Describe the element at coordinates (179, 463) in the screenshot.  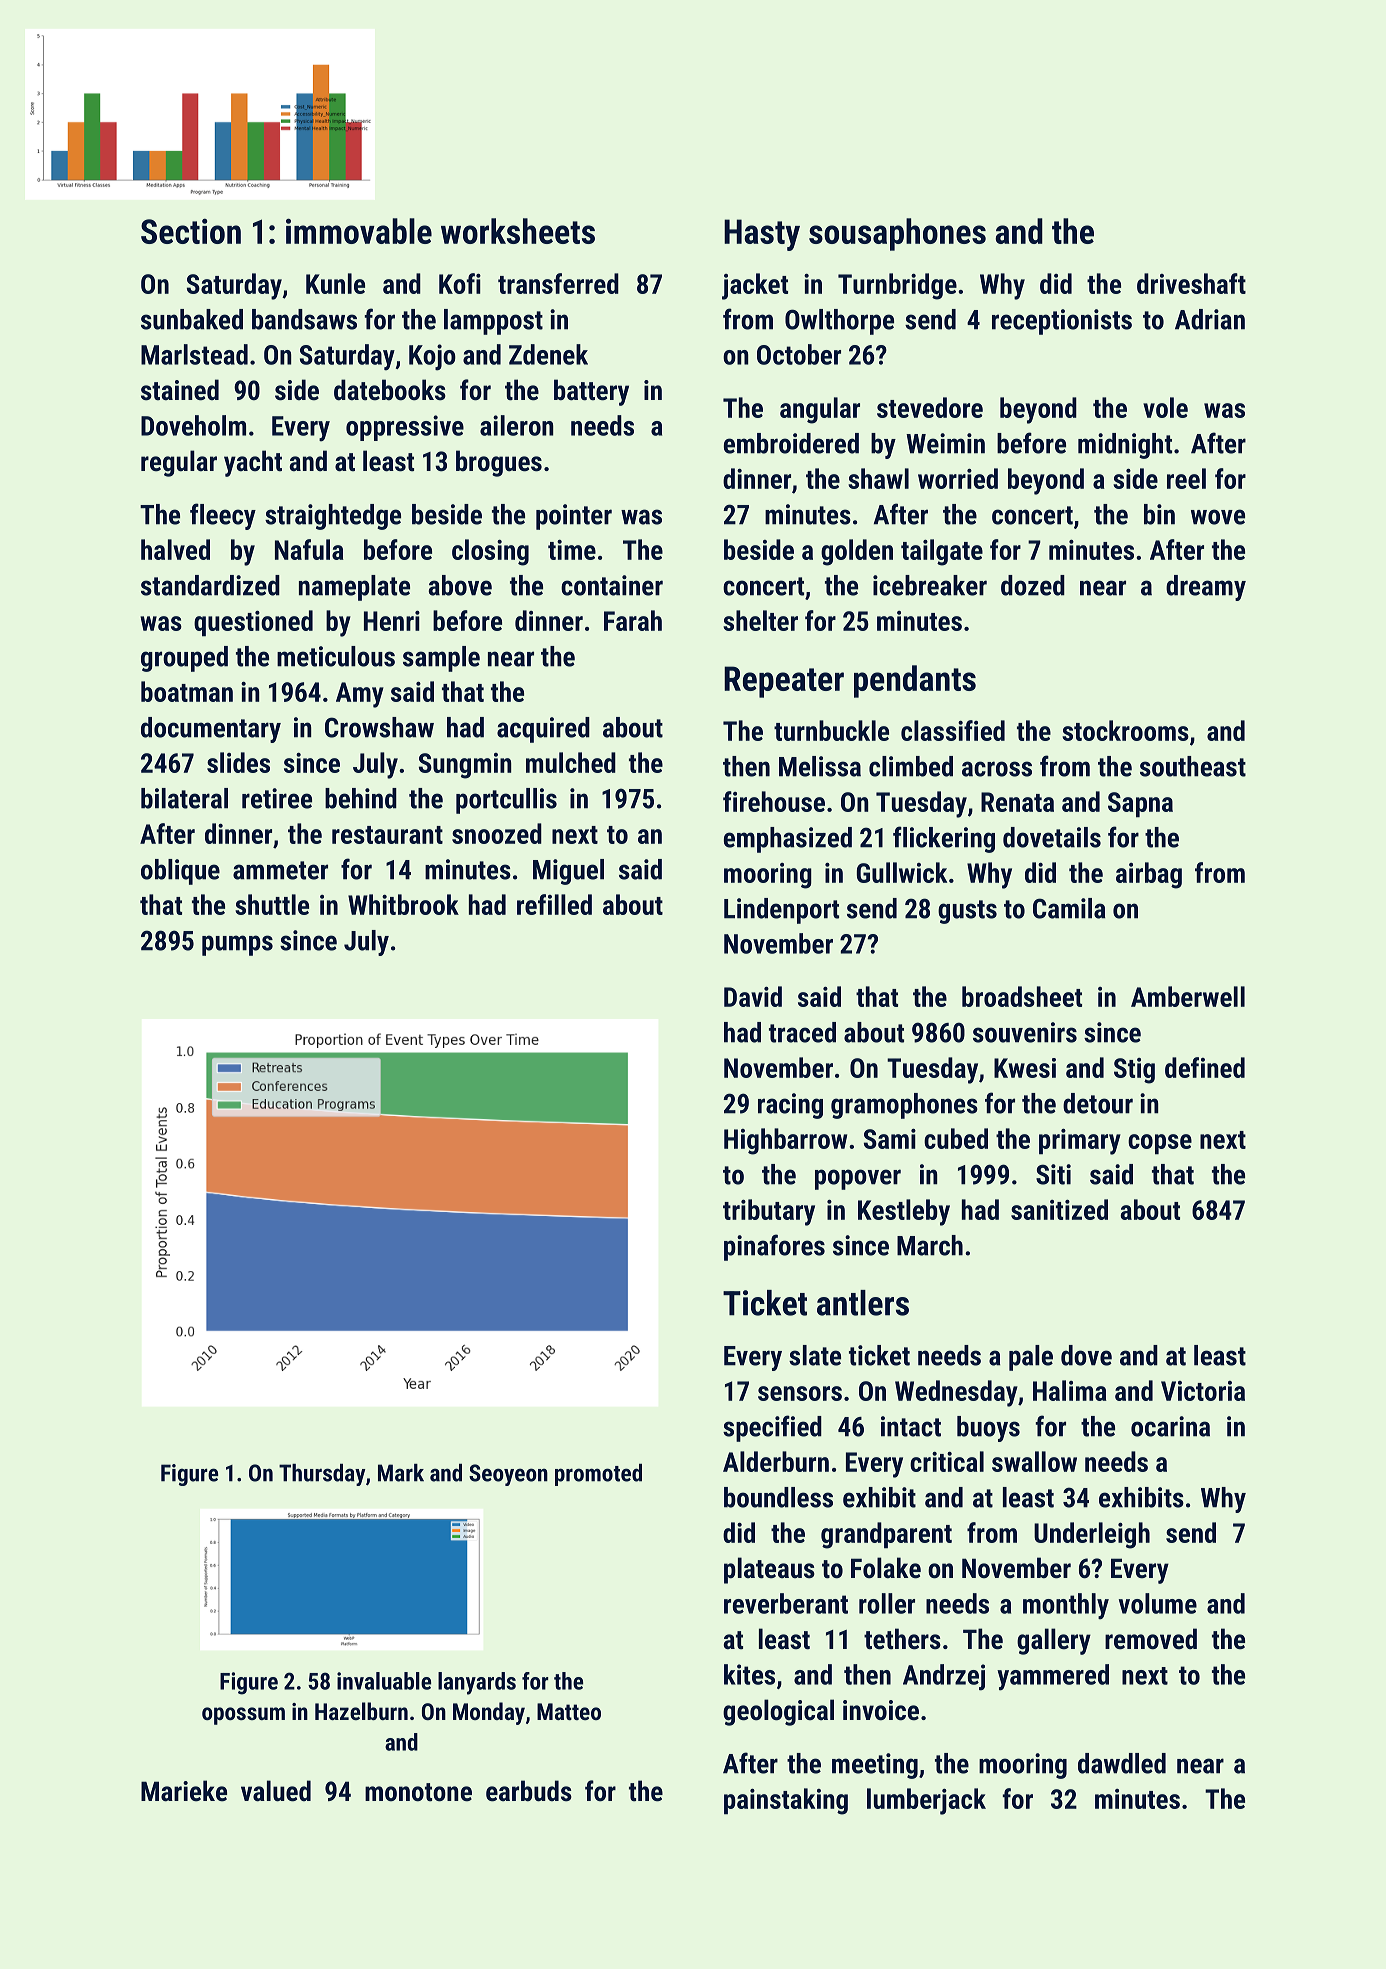
I see `regular` at that location.
